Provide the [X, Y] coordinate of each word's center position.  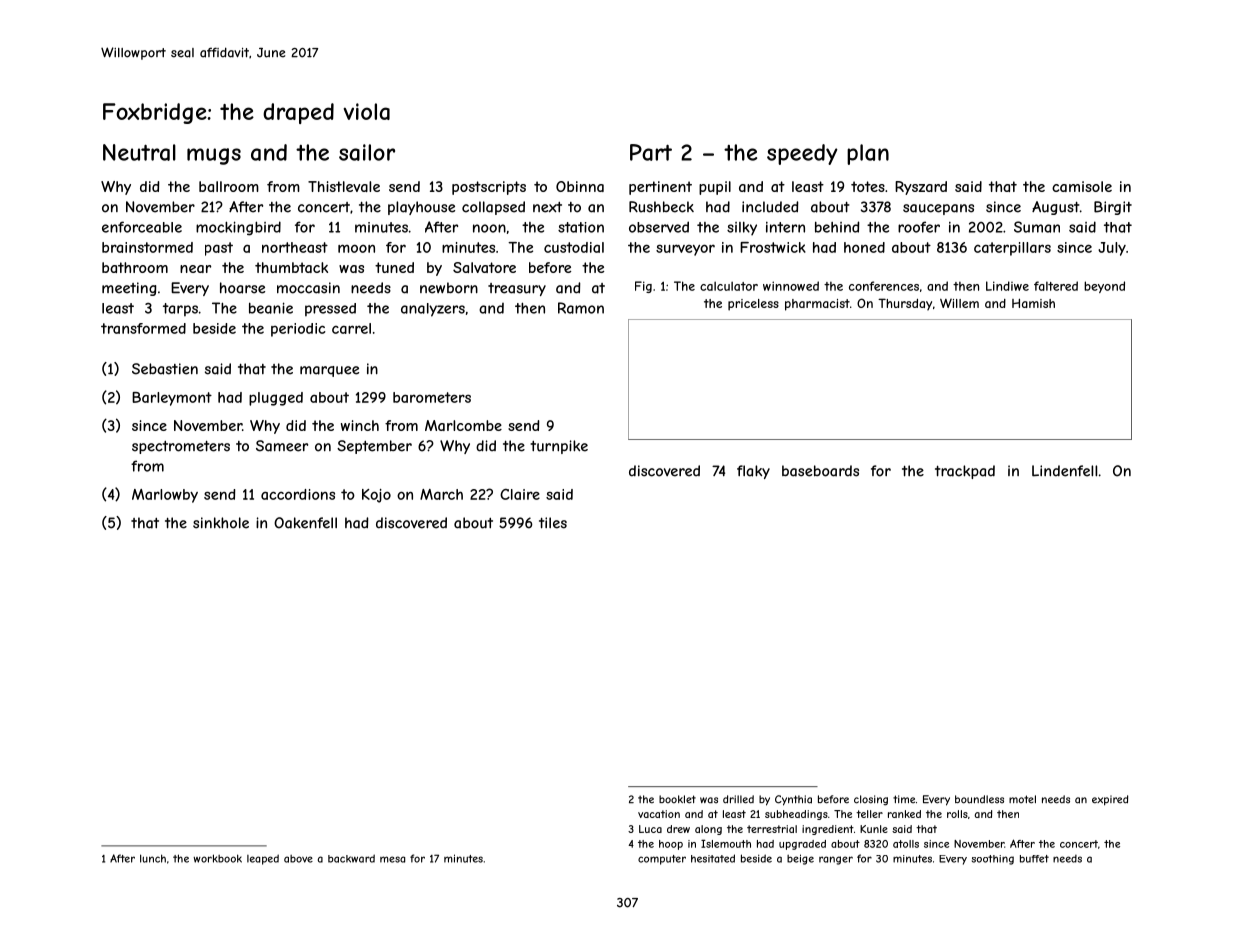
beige [800, 859]
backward [351, 858]
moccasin [308, 288]
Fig [643, 287]
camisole [1082, 186]
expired [1110, 800]
